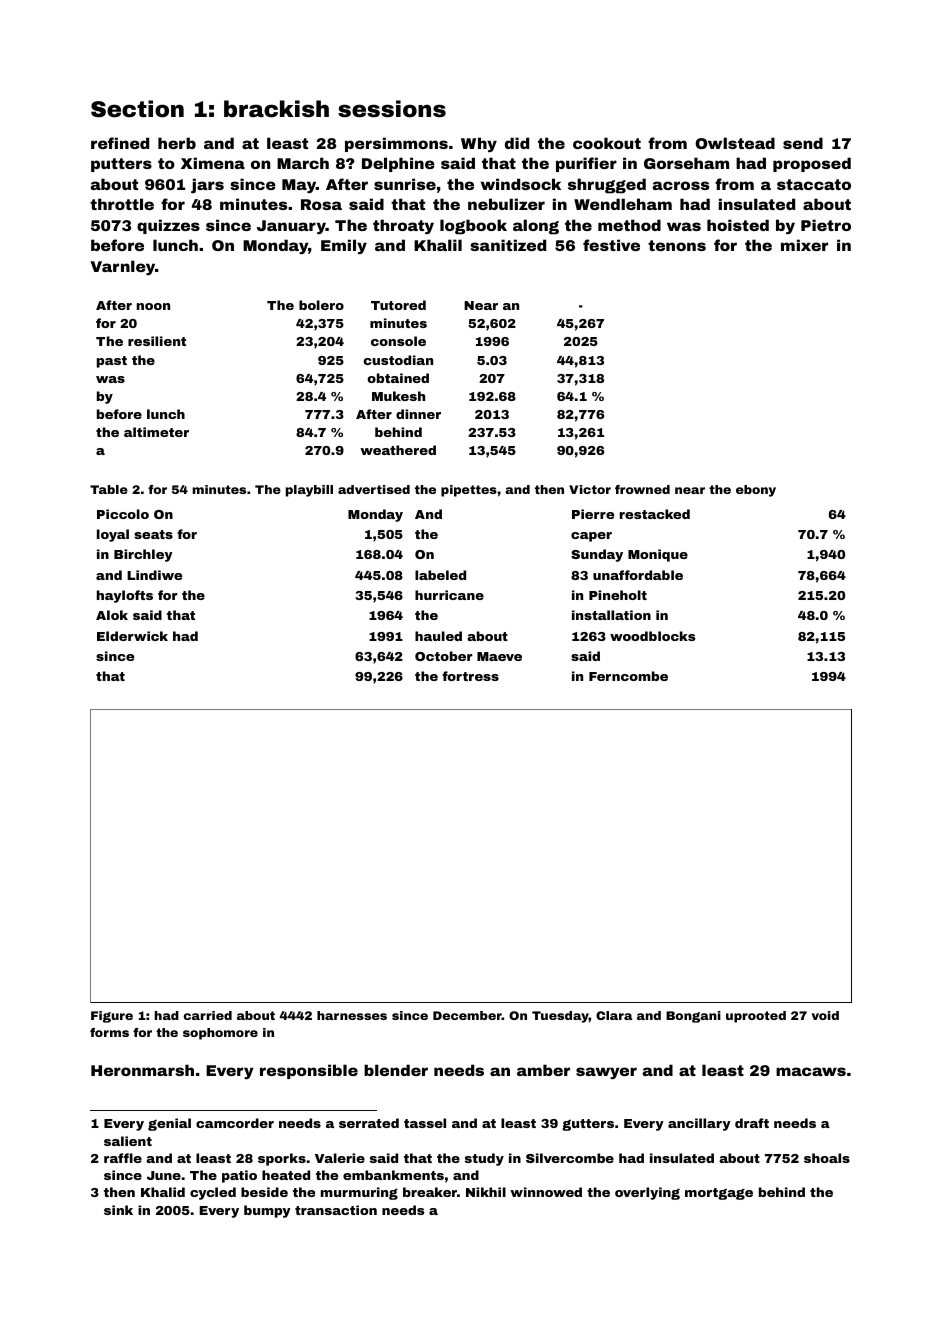  What do you see at coordinates (156, 432) in the screenshot?
I see `altimeter` at bounding box center [156, 432].
